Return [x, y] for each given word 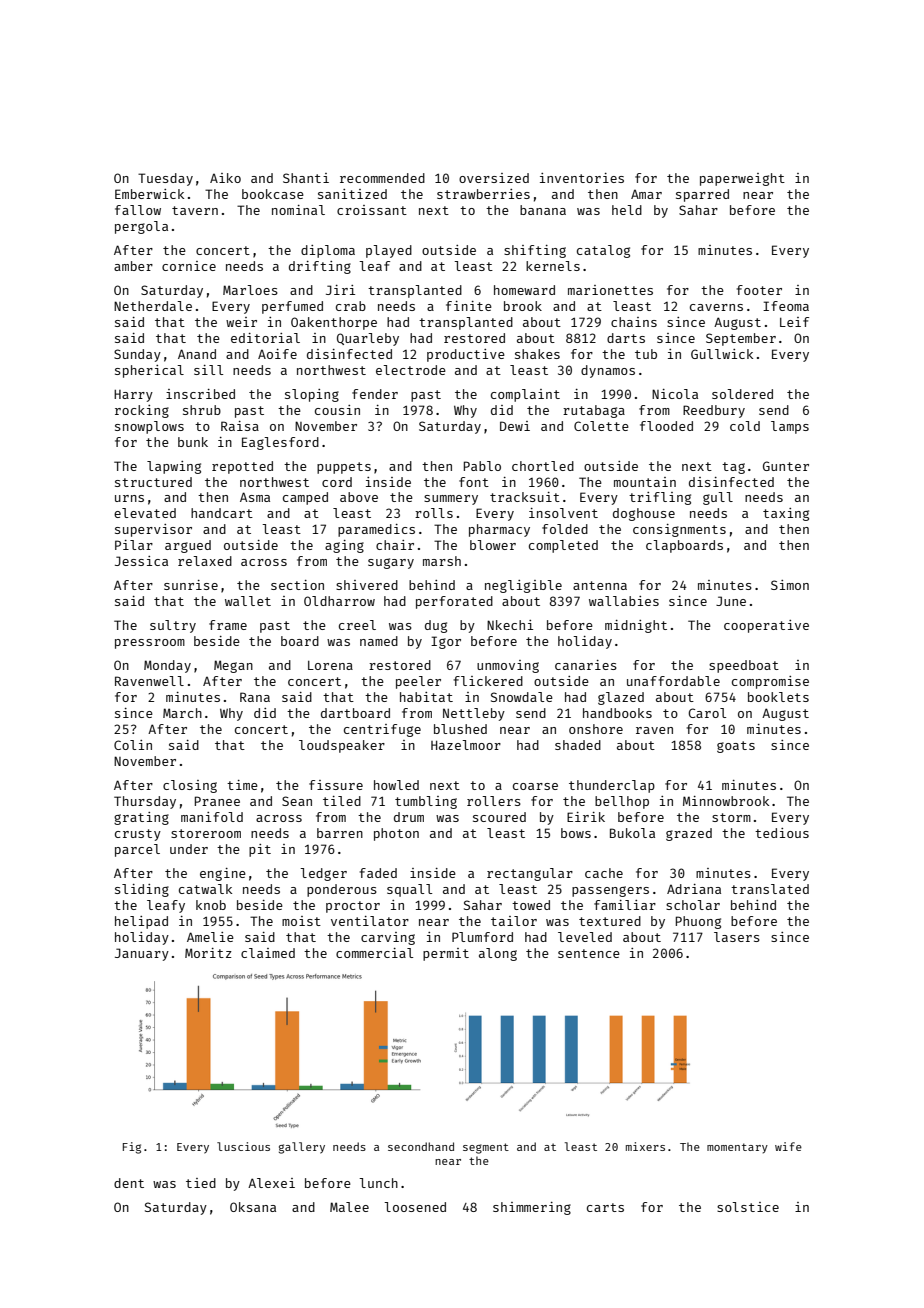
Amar [646, 194]
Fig [132, 1148]
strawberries [483, 194]
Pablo [482, 466]
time [242, 785]
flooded [666, 426]
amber [133, 266]
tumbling [426, 802]
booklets [778, 697]
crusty [138, 835]
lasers [737, 937]
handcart [222, 513]
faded [378, 873]
